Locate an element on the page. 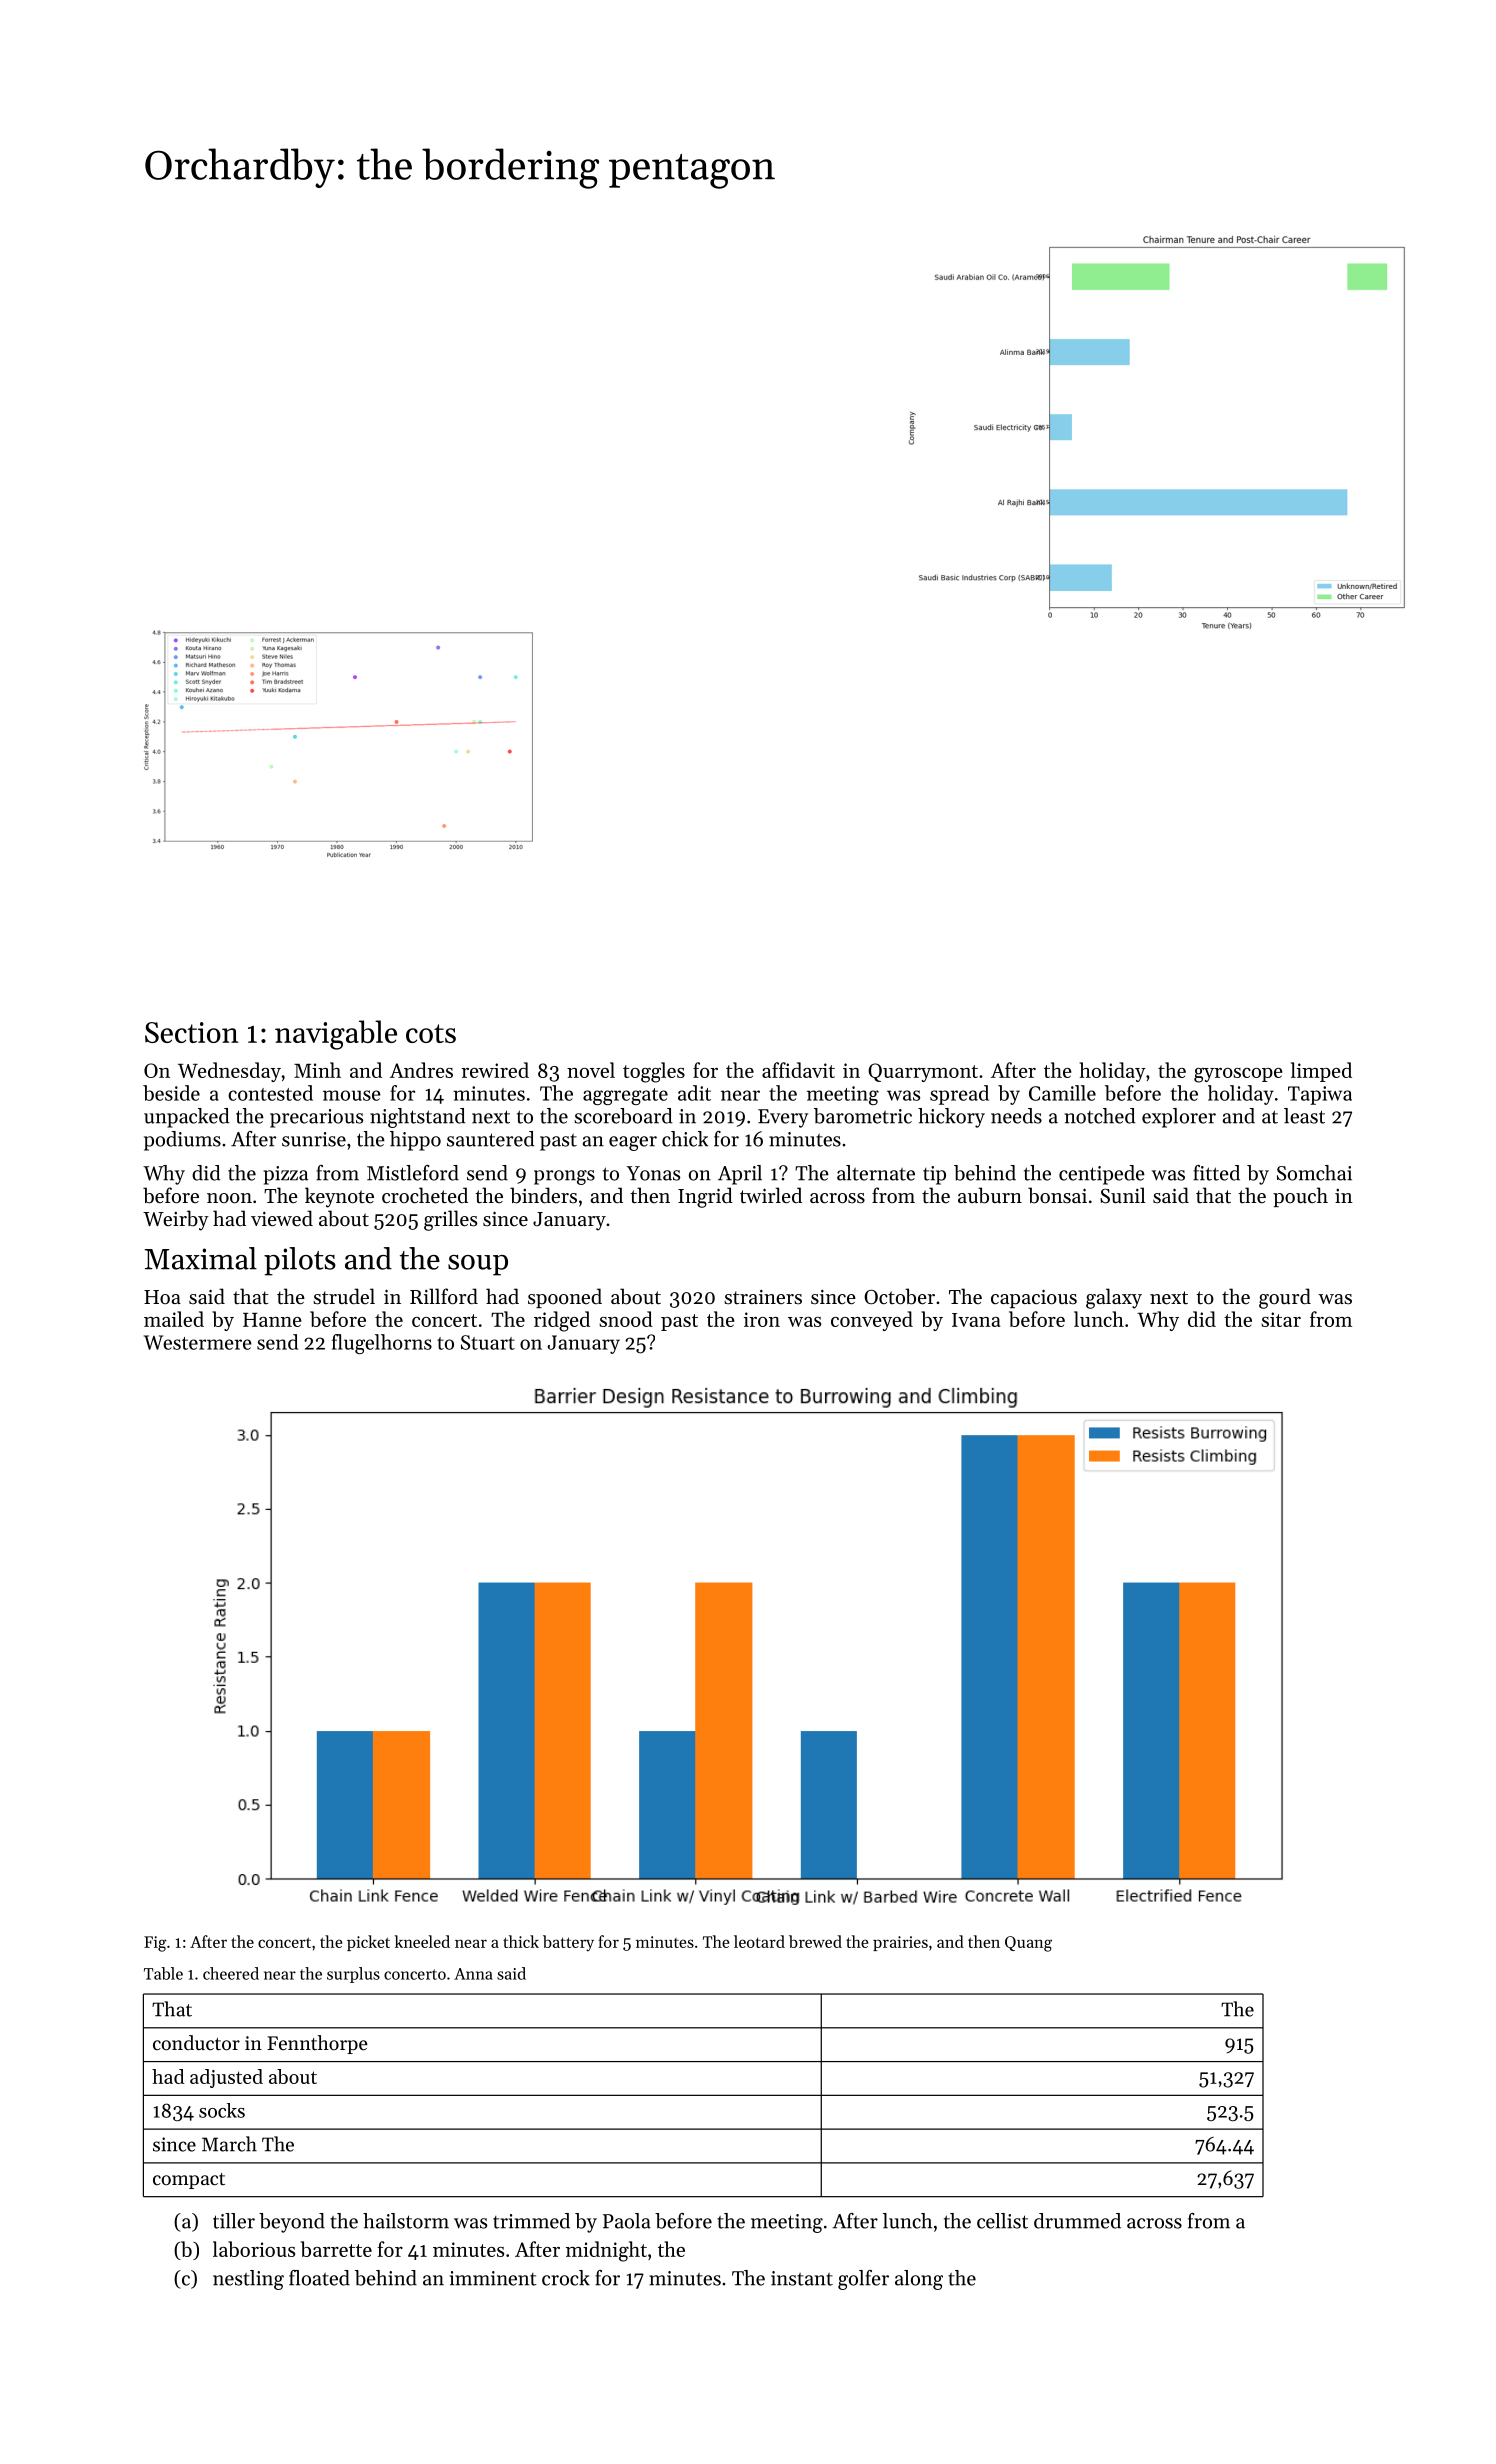 The image size is (1496, 2464). tiller is located at coordinates (234, 2221).
